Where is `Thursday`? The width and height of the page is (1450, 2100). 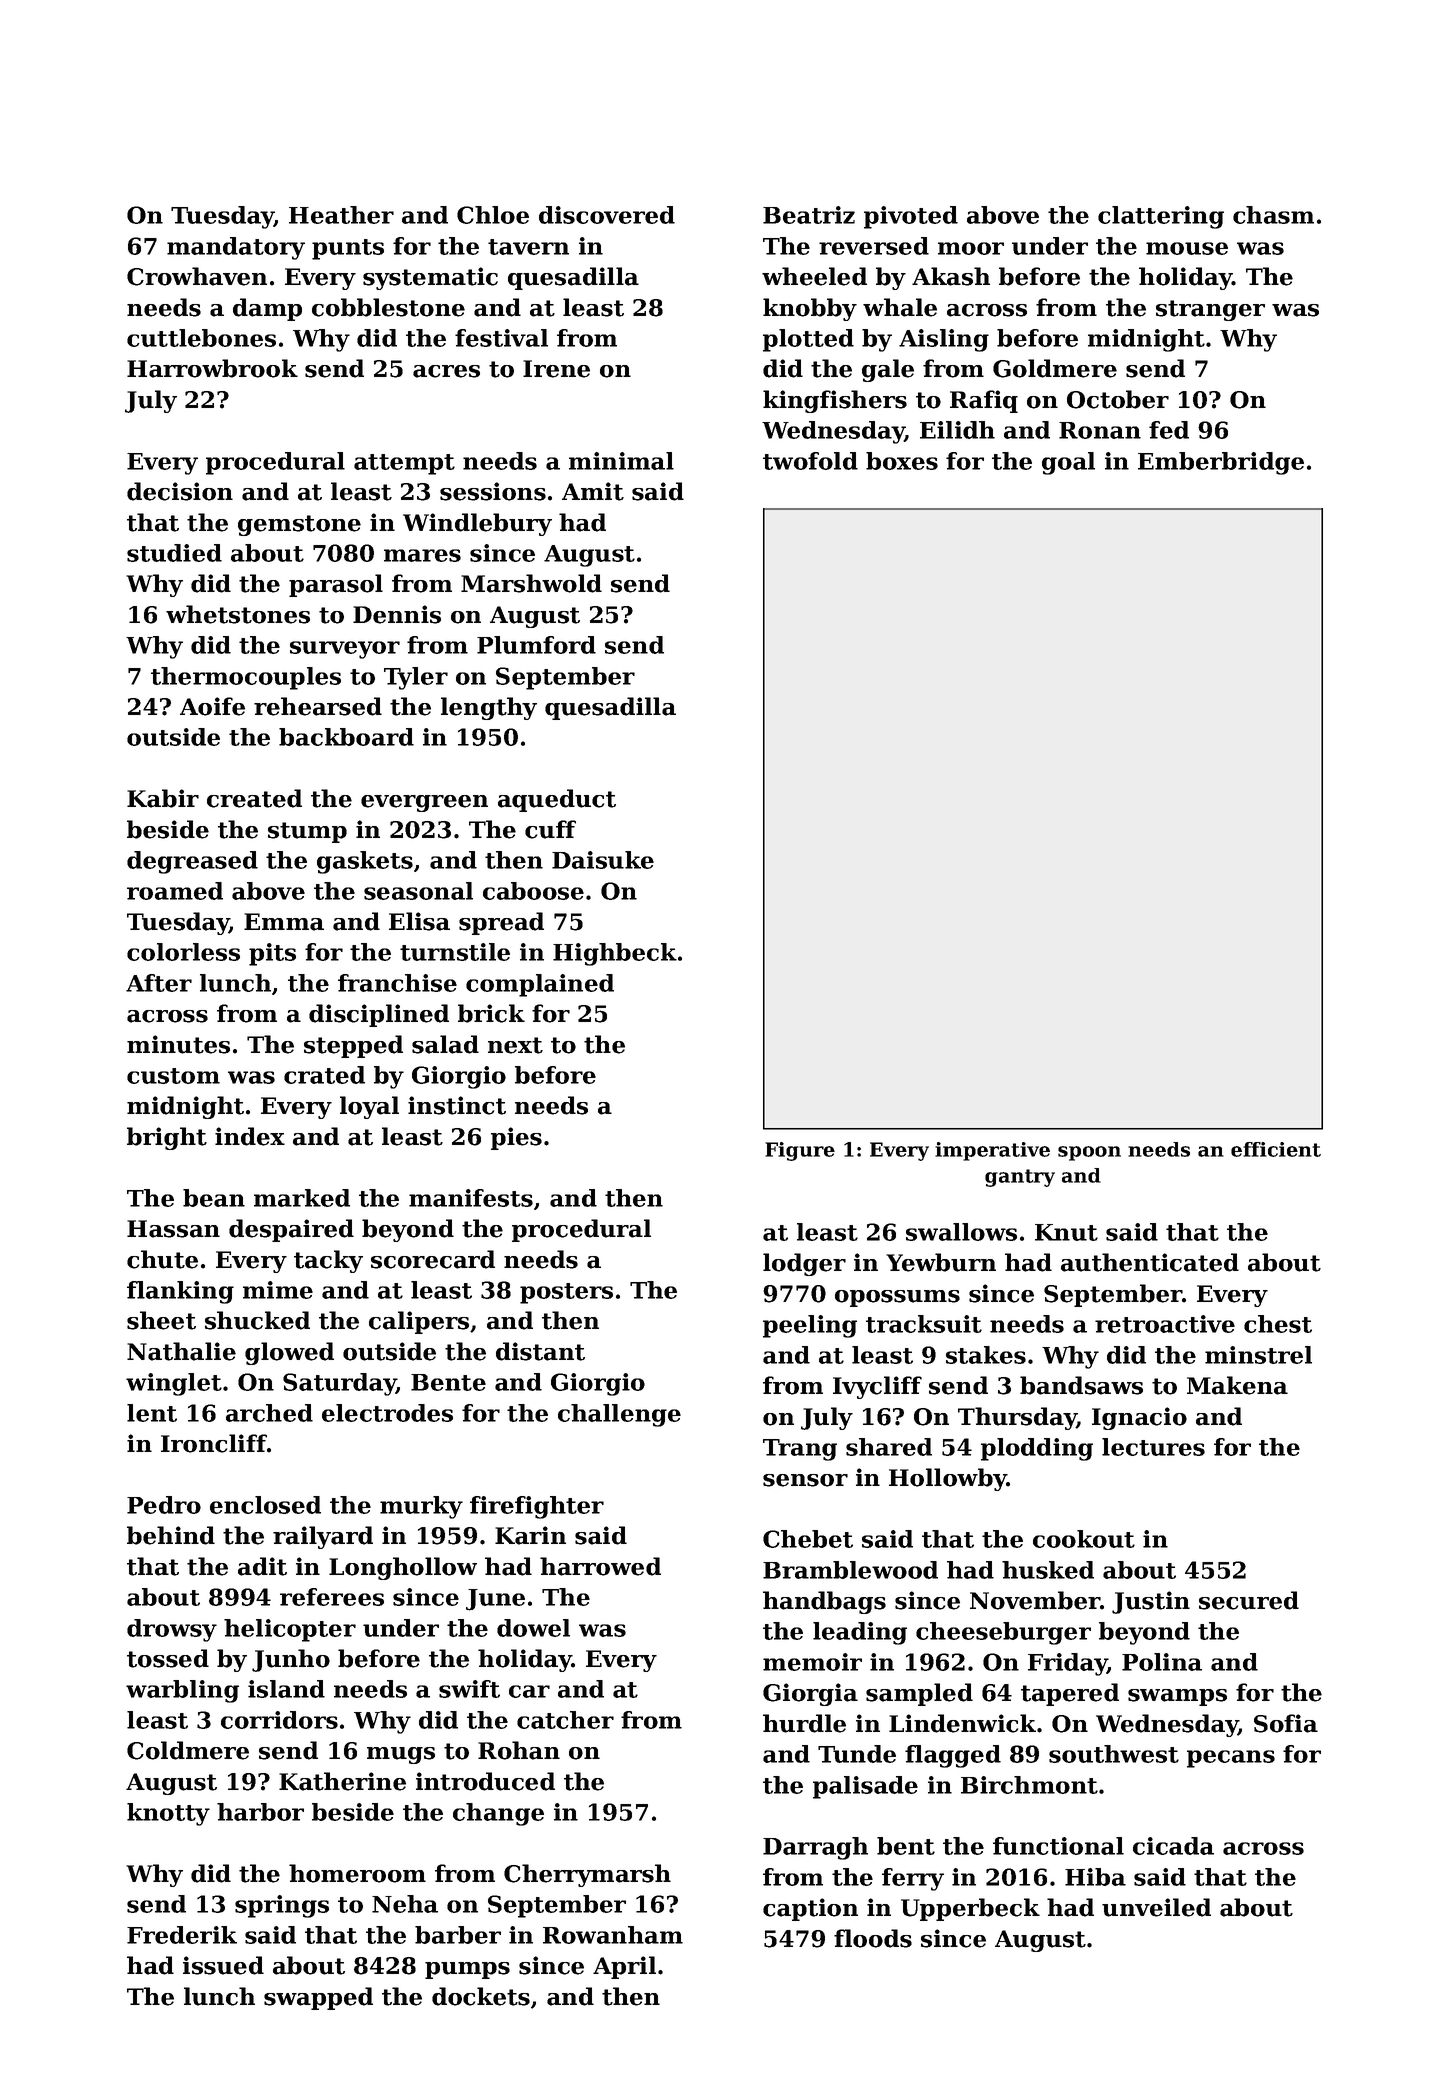 Thursday is located at coordinates (1017, 1418).
